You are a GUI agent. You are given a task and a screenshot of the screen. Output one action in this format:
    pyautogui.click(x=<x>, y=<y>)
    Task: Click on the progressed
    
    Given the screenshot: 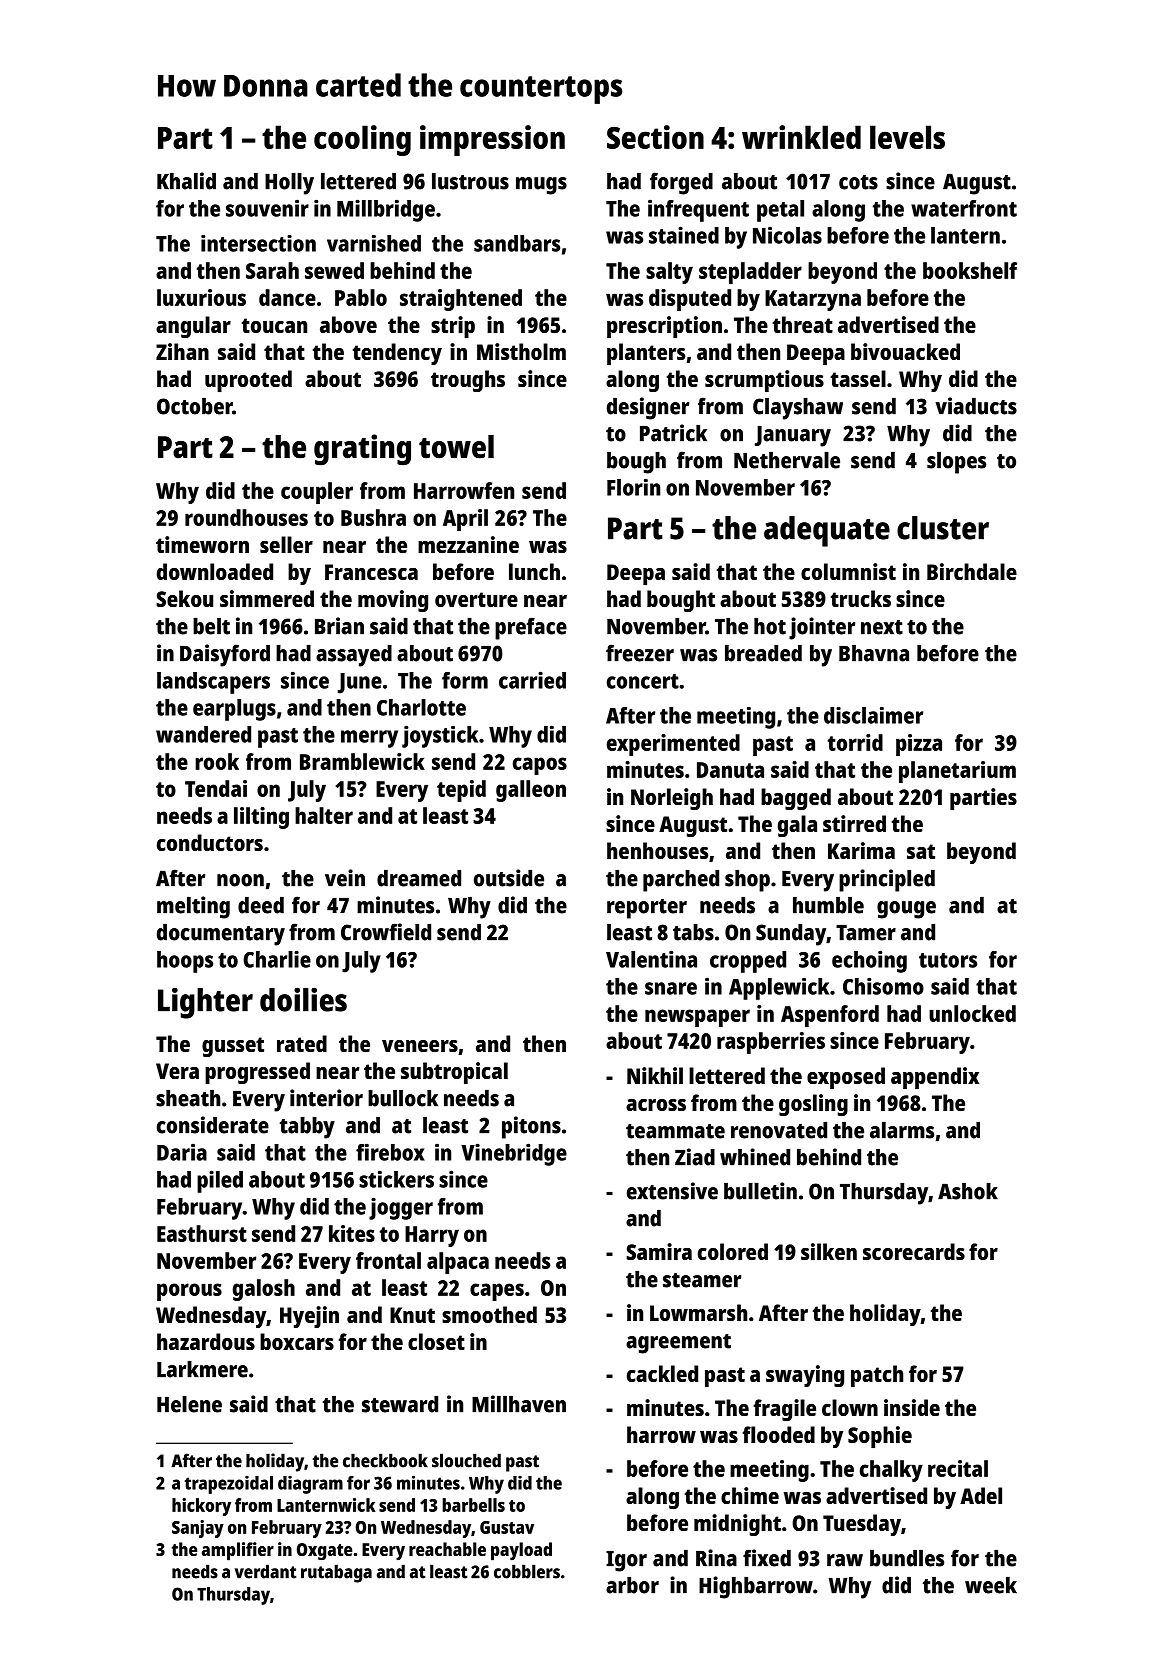 What is the action you would take?
    pyautogui.click(x=257, y=1073)
